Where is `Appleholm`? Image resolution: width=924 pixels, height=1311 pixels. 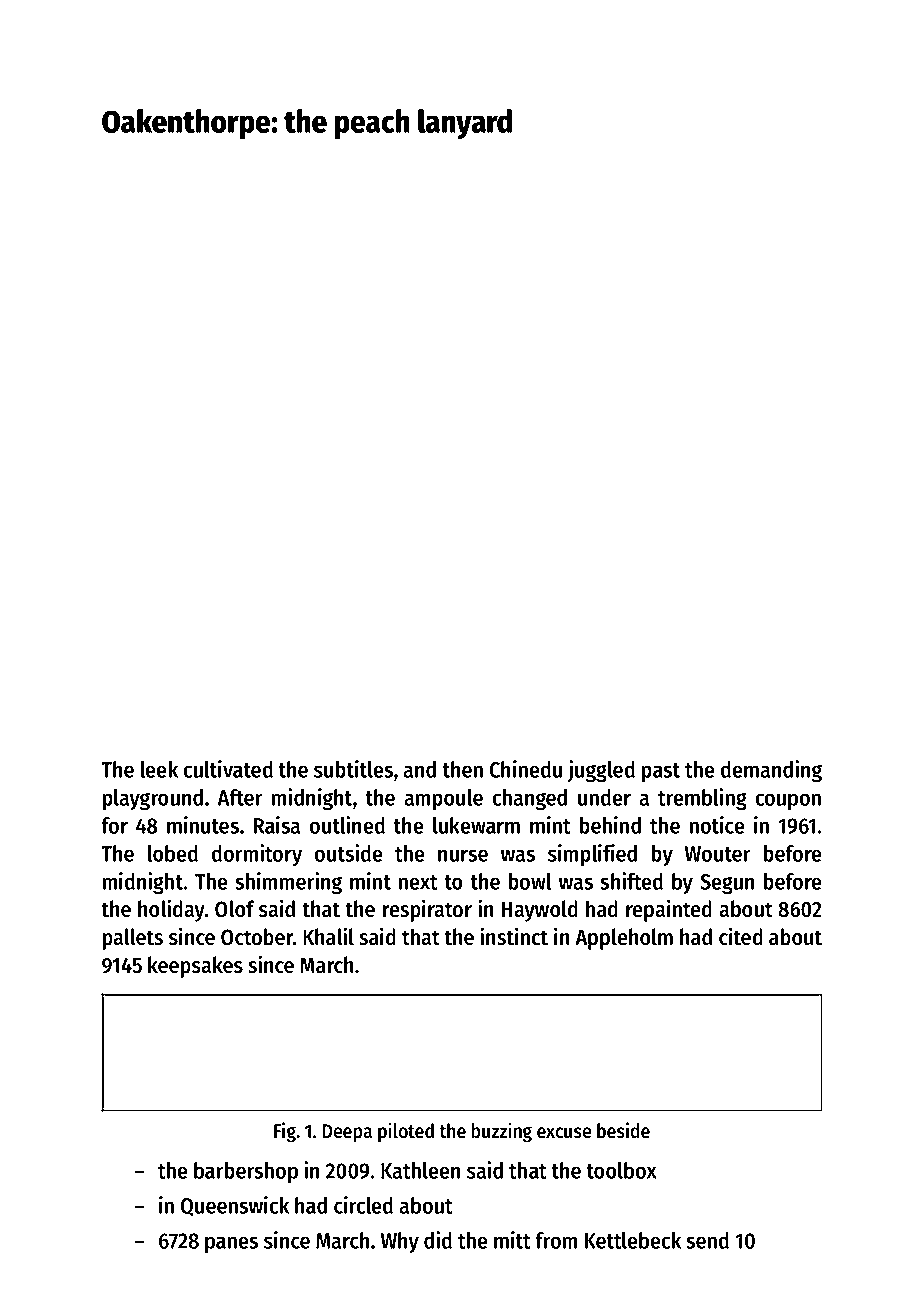
Appleholm is located at coordinates (624, 939).
